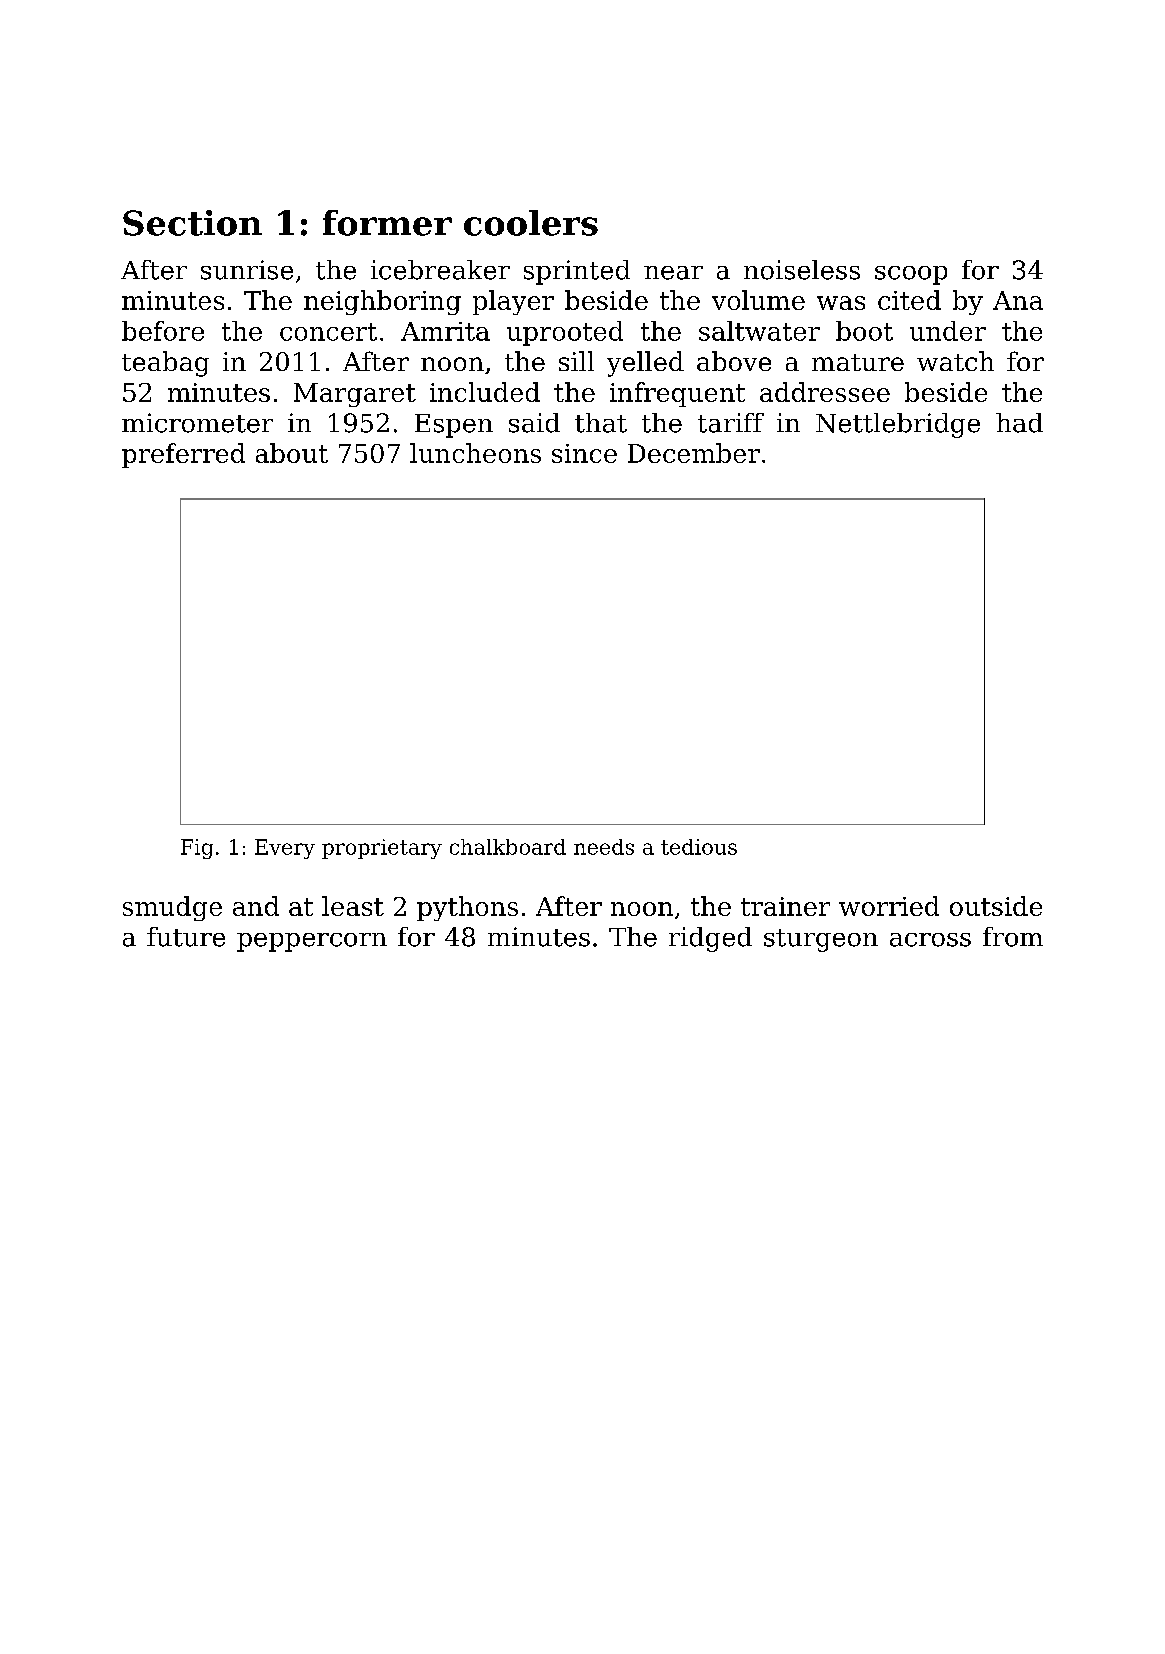 This image has height=1654, width=1165. What do you see at coordinates (467, 908) in the image?
I see `pythons` at bounding box center [467, 908].
